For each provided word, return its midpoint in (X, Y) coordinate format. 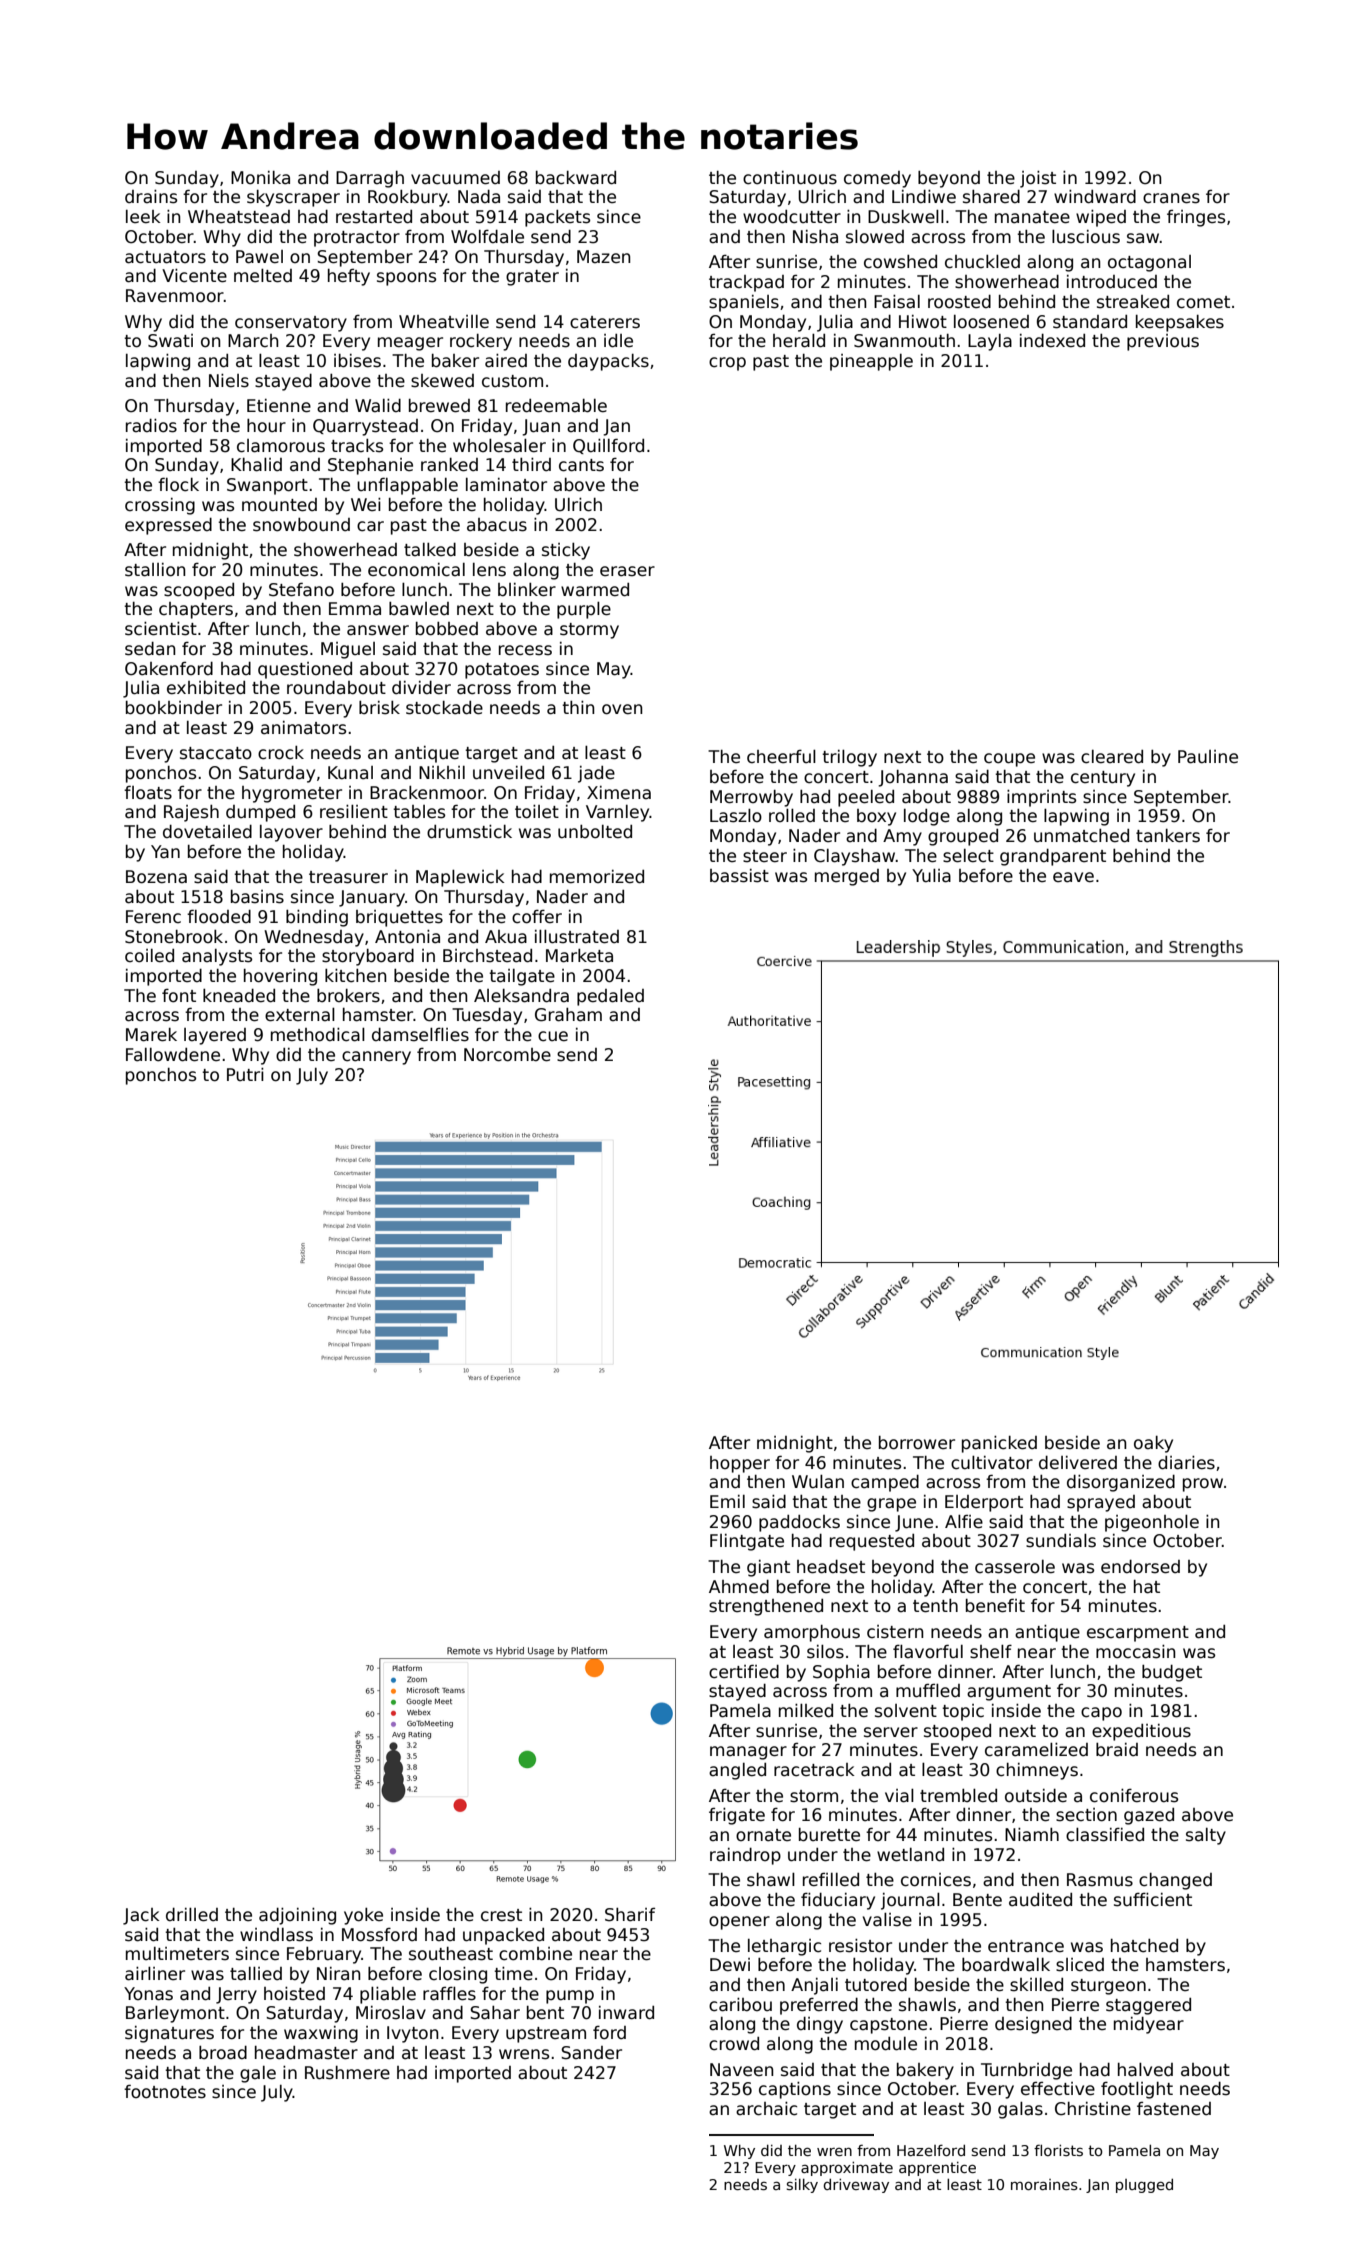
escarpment (1138, 1634)
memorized (597, 877)
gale (258, 2074)
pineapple (871, 362)
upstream (546, 2035)
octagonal (1149, 263)
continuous (790, 178)
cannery (376, 1058)
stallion (155, 570)
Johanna (913, 778)
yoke (363, 1916)
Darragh (370, 179)
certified (744, 1671)
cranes (1171, 198)
